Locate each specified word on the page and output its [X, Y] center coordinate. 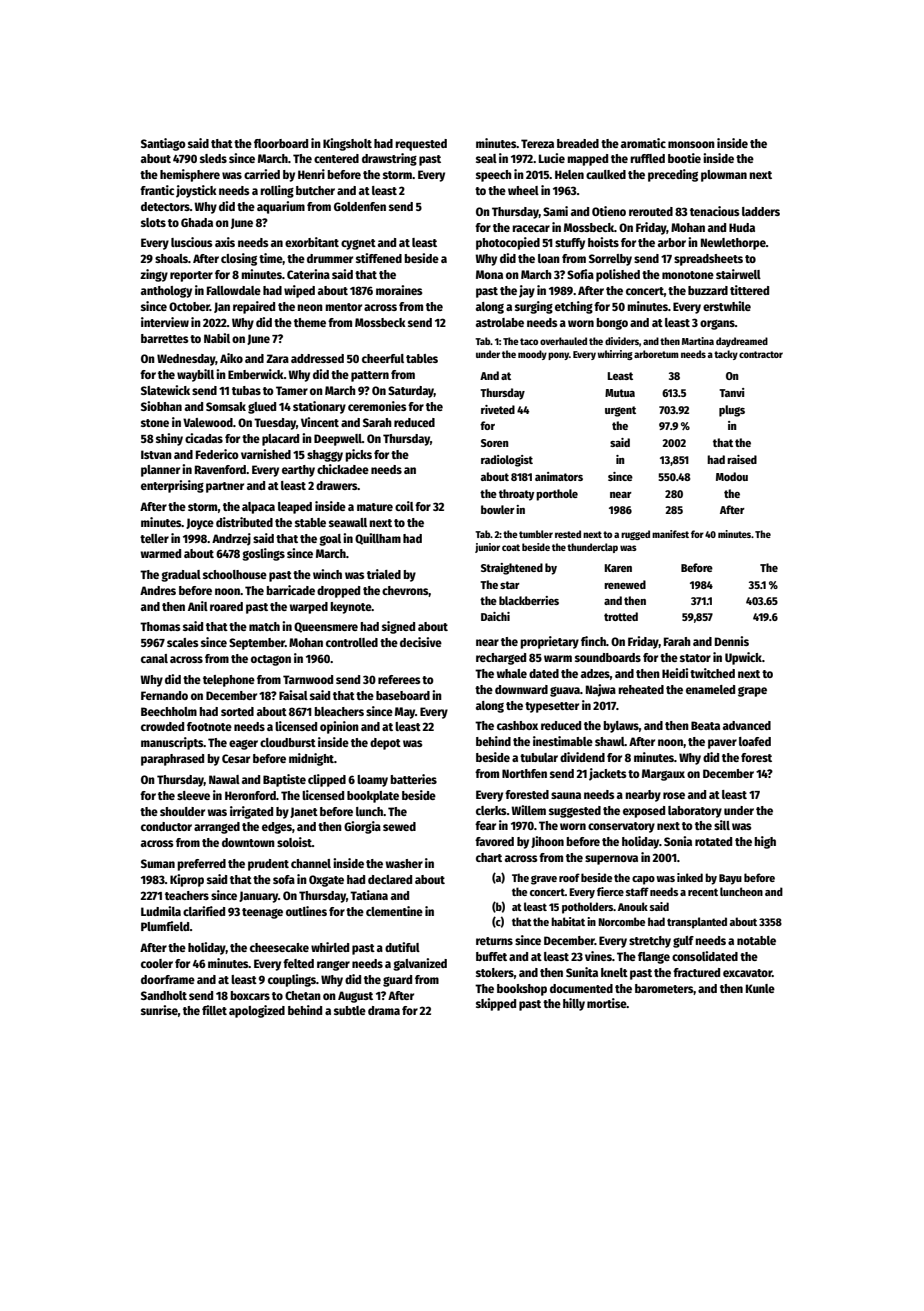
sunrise [159, 1010]
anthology [166, 292]
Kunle [760, 988]
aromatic [643, 143]
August [355, 997]
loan [549, 258]
